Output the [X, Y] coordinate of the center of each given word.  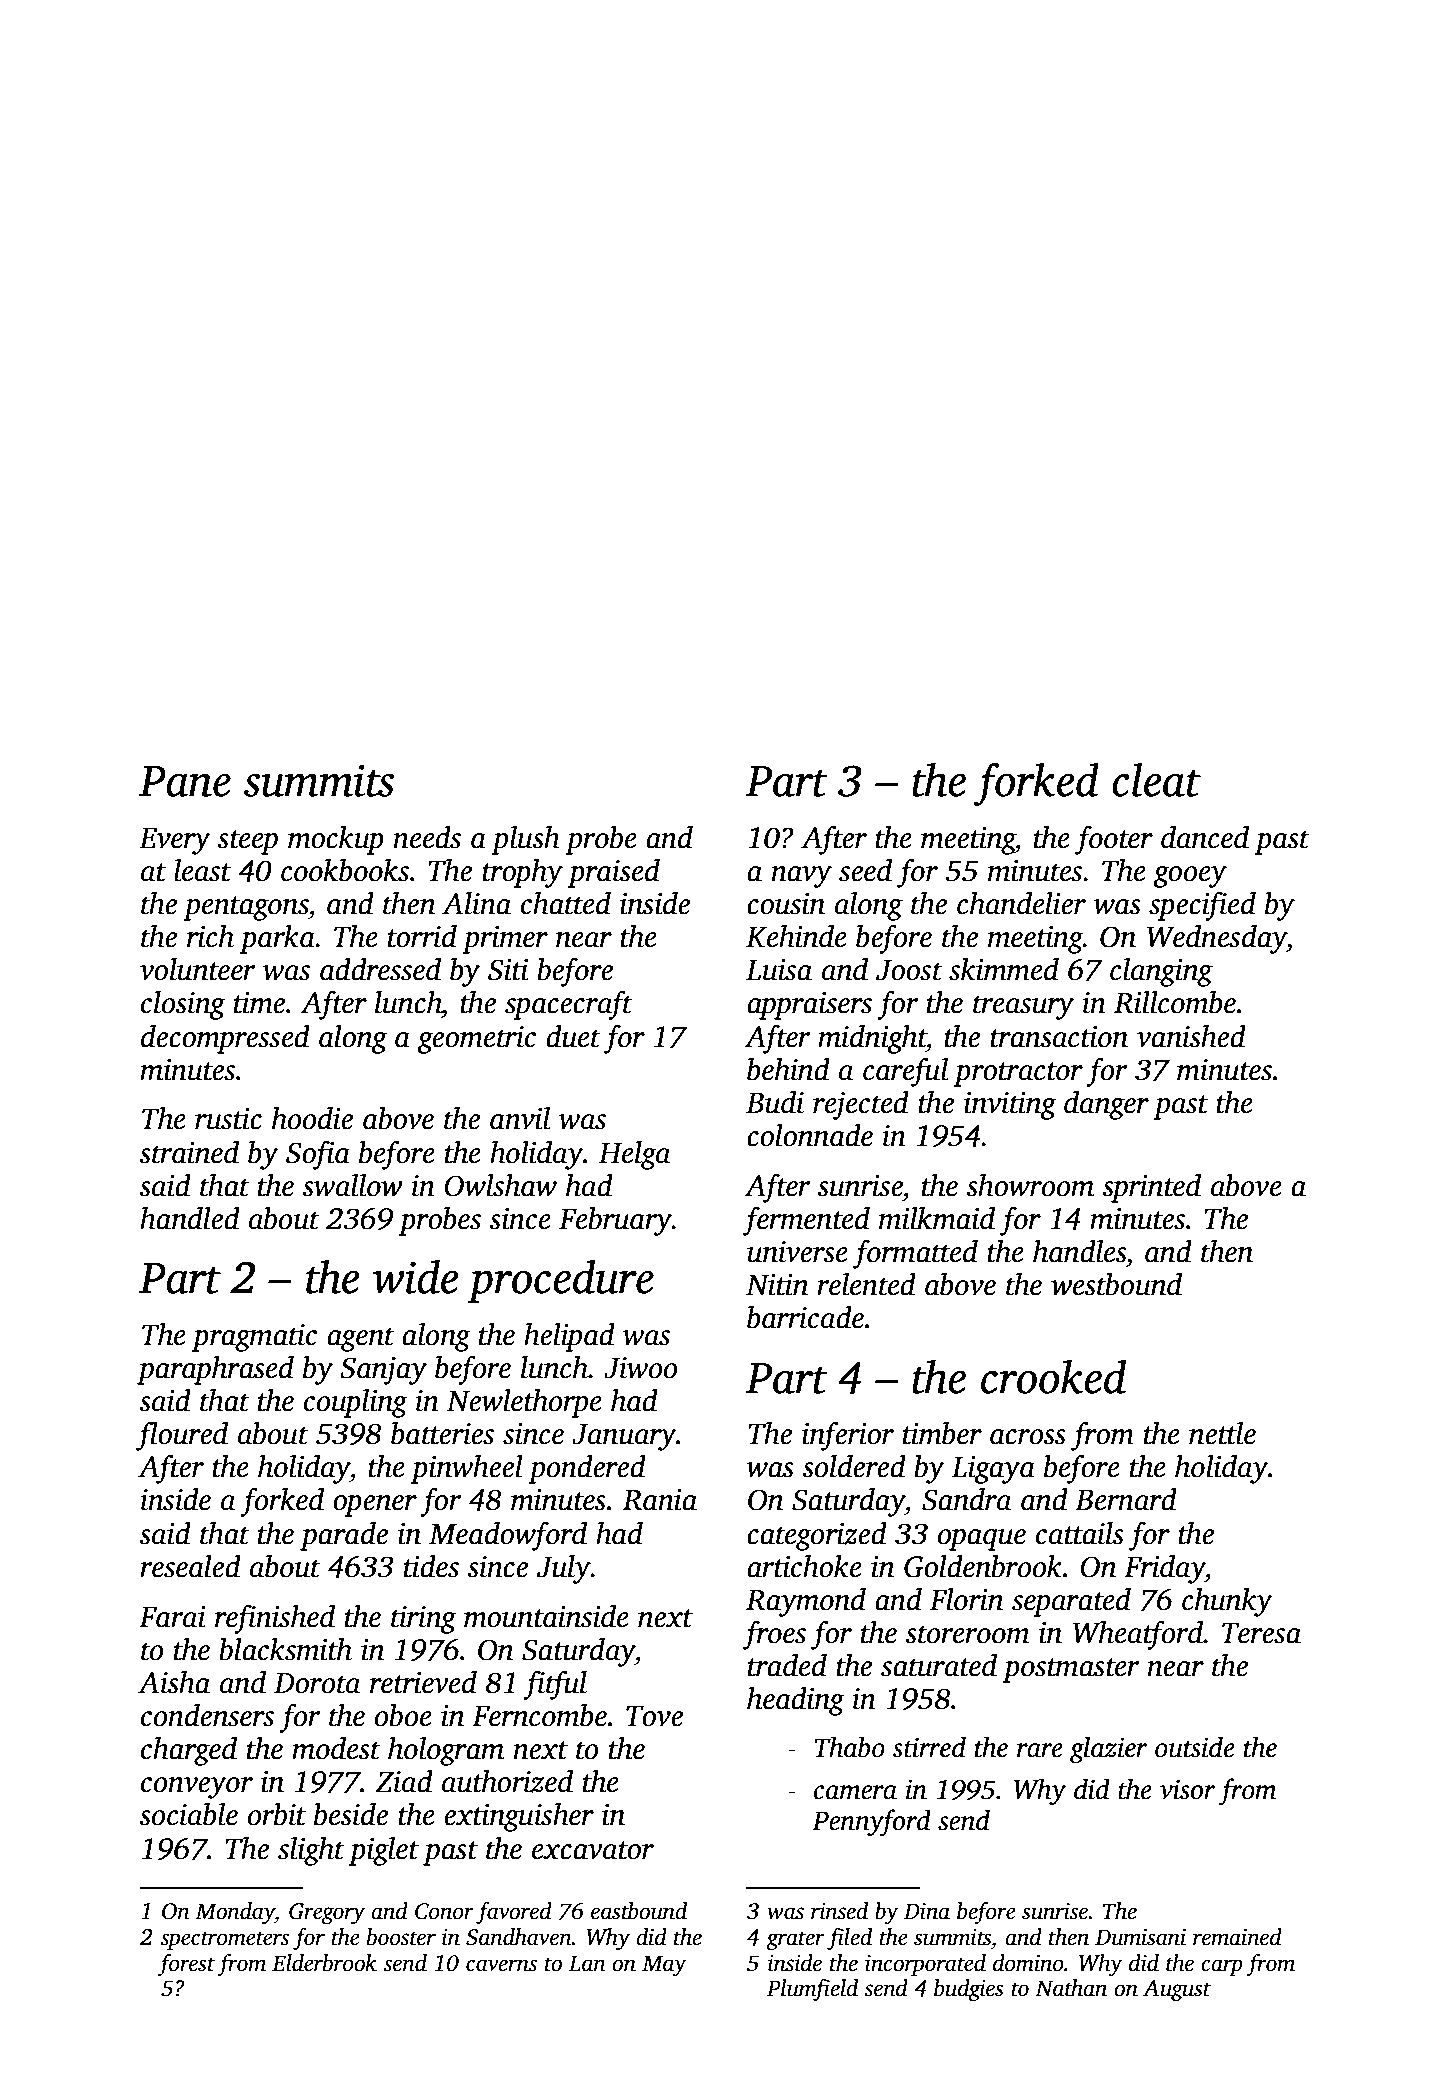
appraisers [809, 1006]
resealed [190, 1566]
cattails [1080, 1533]
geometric [476, 1040]
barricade [805, 1317]
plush [525, 840]
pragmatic [254, 1338]
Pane [185, 781]
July [564, 1569]
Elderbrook [324, 1963]
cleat [1156, 780]
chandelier [1021, 903]
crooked [1053, 1377]
